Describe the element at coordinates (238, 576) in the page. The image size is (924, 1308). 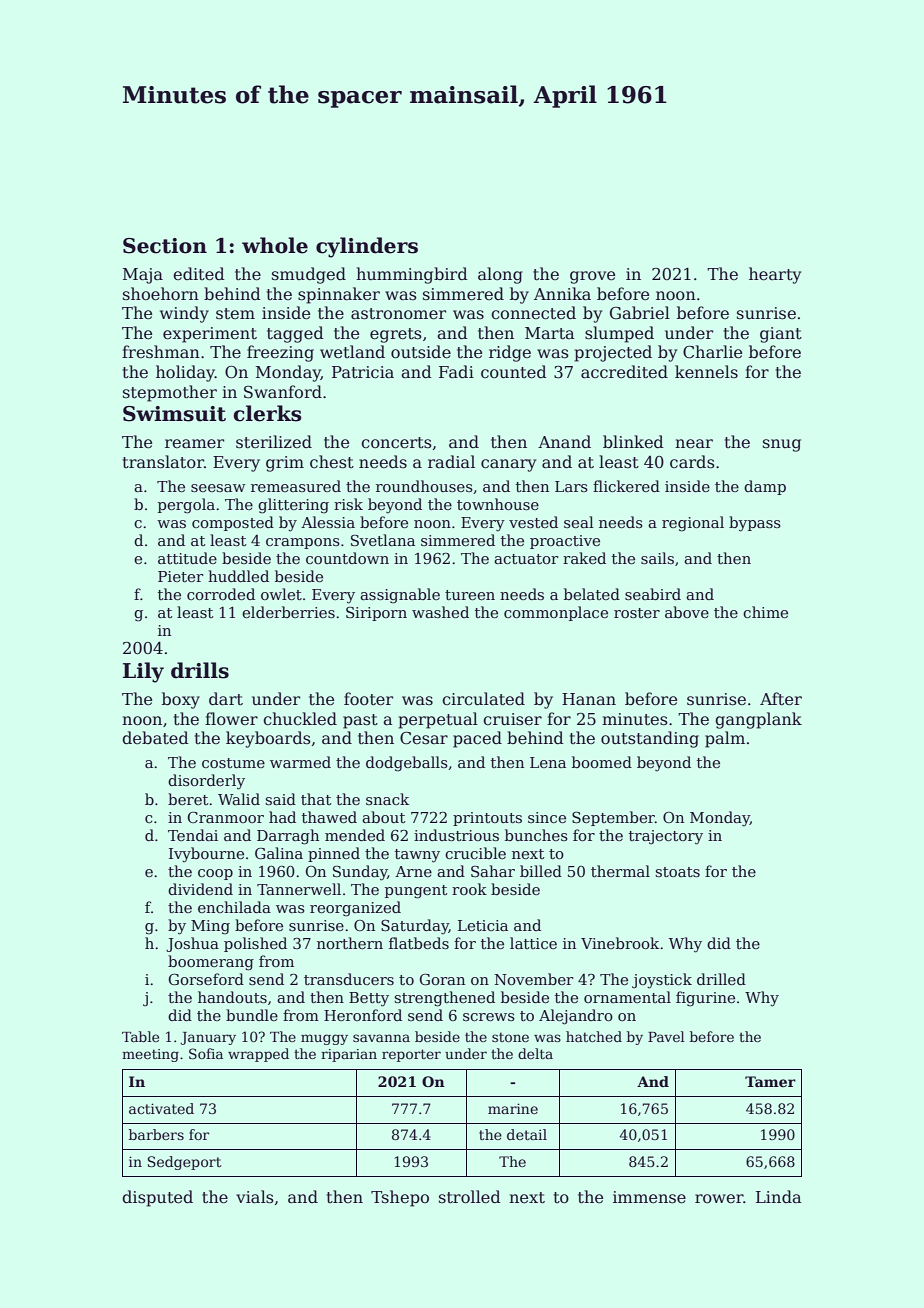
I see `huddled` at that location.
